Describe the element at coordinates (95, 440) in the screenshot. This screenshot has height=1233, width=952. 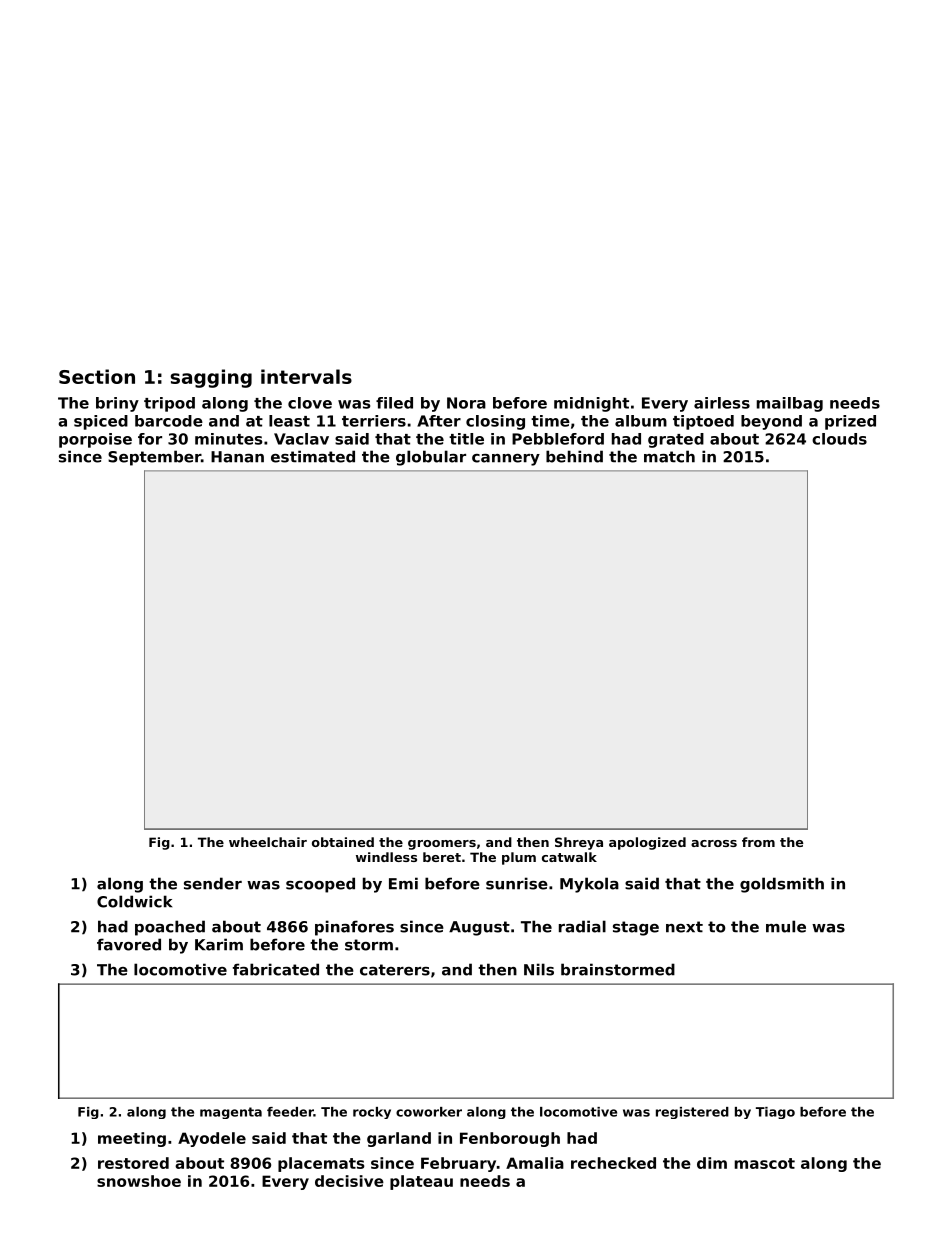
I see `porpoise` at that location.
